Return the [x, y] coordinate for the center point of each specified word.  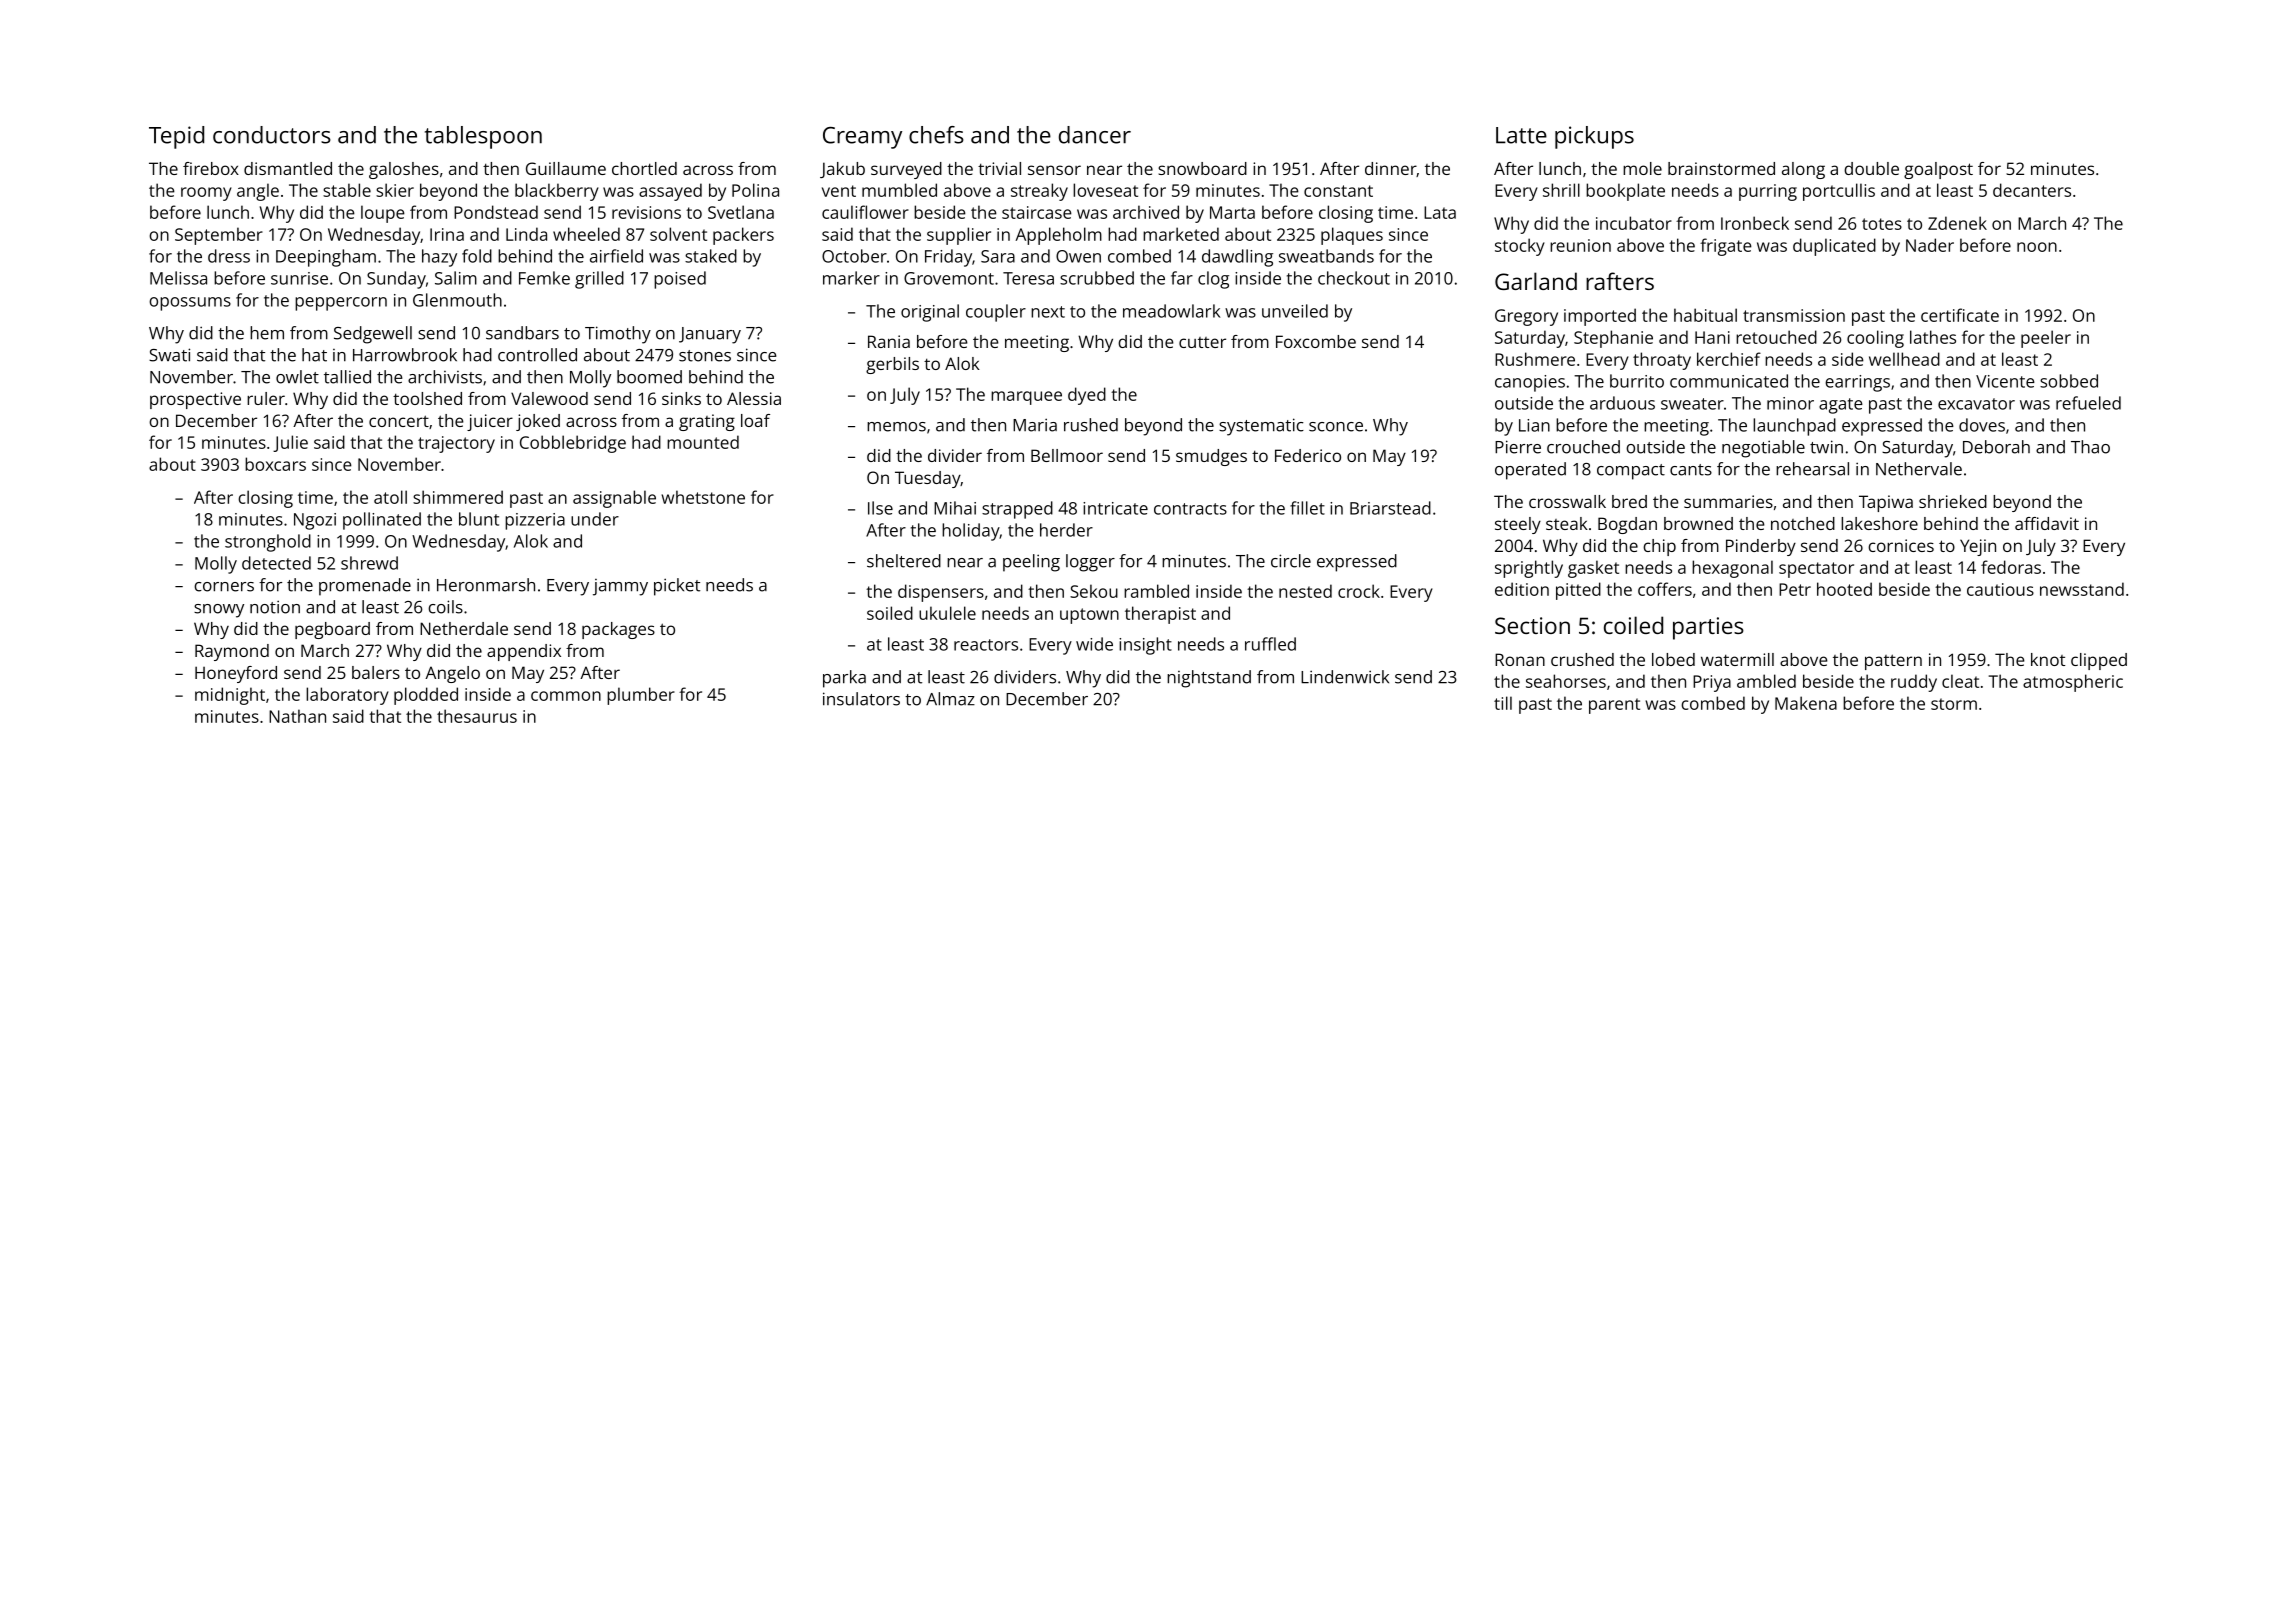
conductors [272, 135]
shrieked [1953, 501]
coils [445, 607]
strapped [1017, 510]
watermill [1737, 659]
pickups [1594, 137]
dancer [1095, 135]
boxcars [275, 464]
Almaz [950, 699]
